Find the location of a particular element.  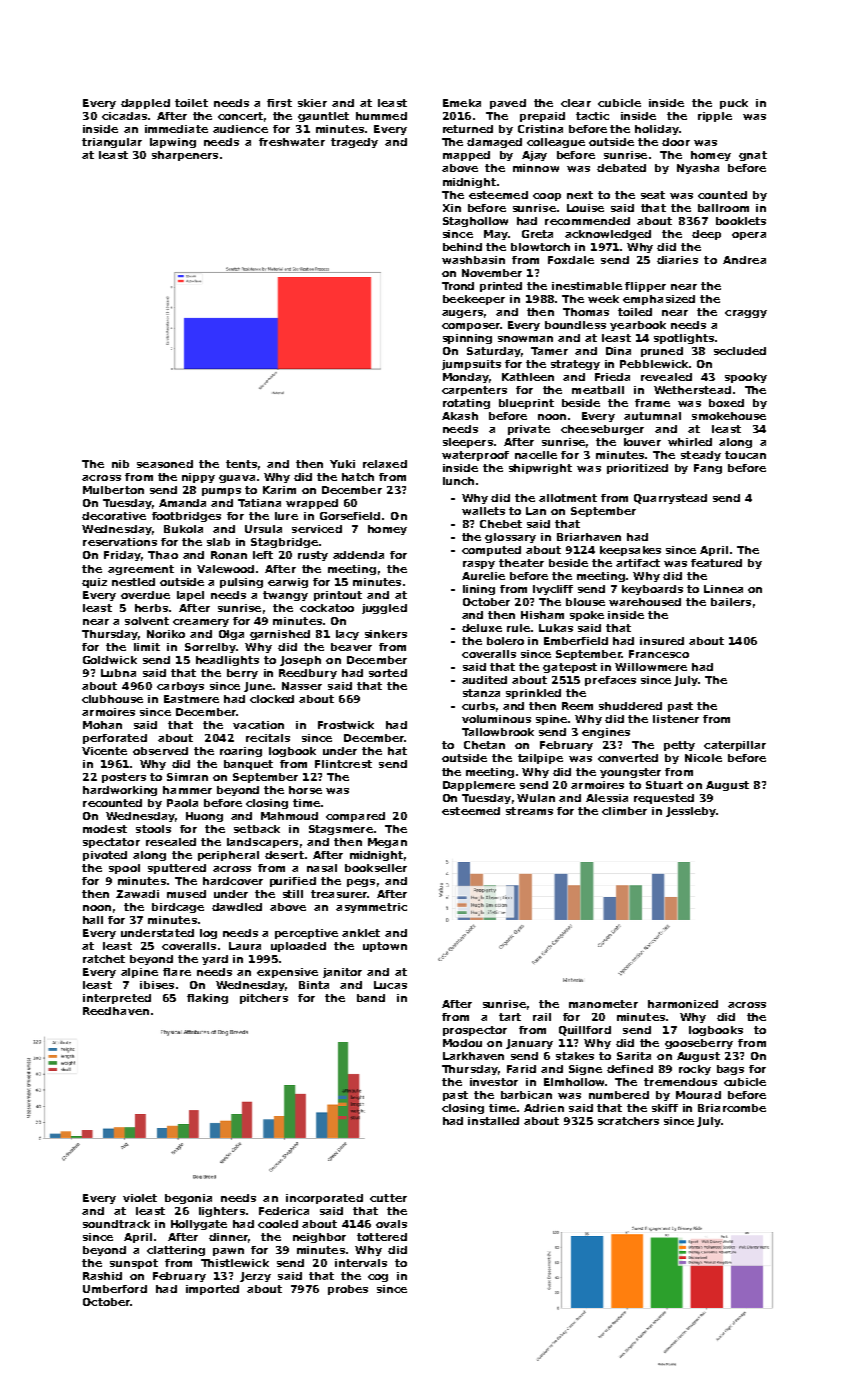

relaxed is located at coordinates (385, 464).
